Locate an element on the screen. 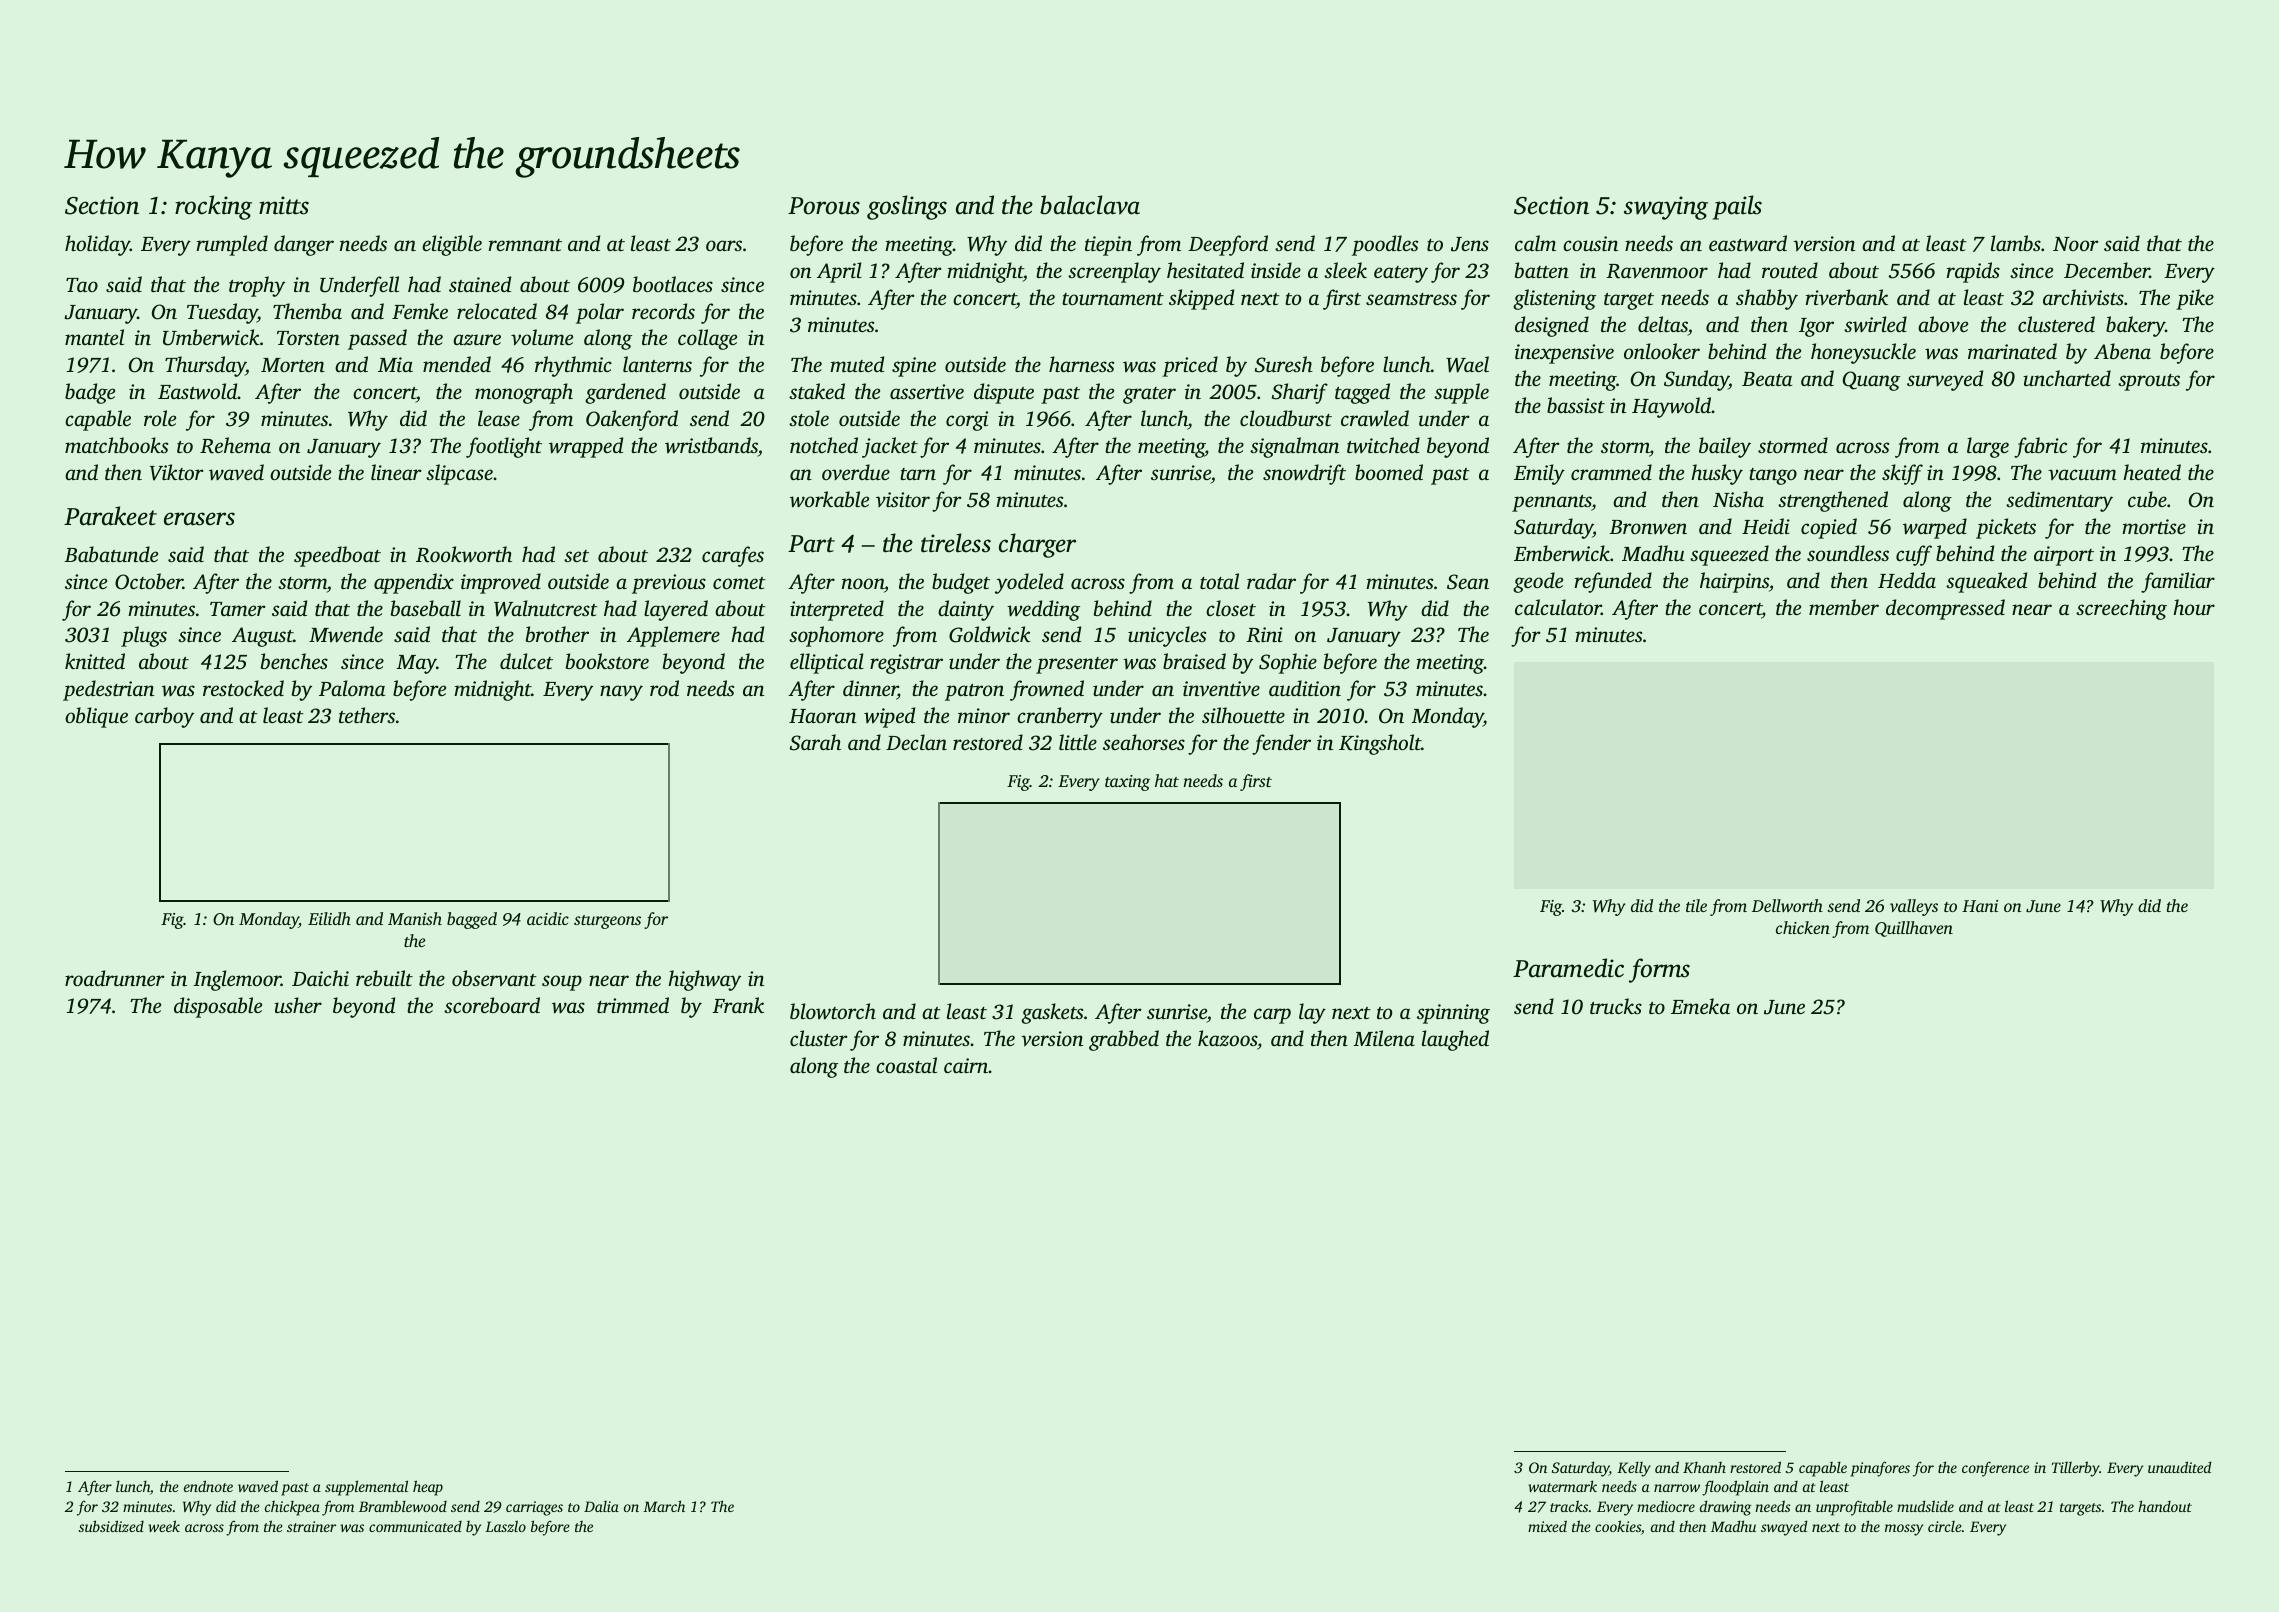  patron is located at coordinates (974, 692).
